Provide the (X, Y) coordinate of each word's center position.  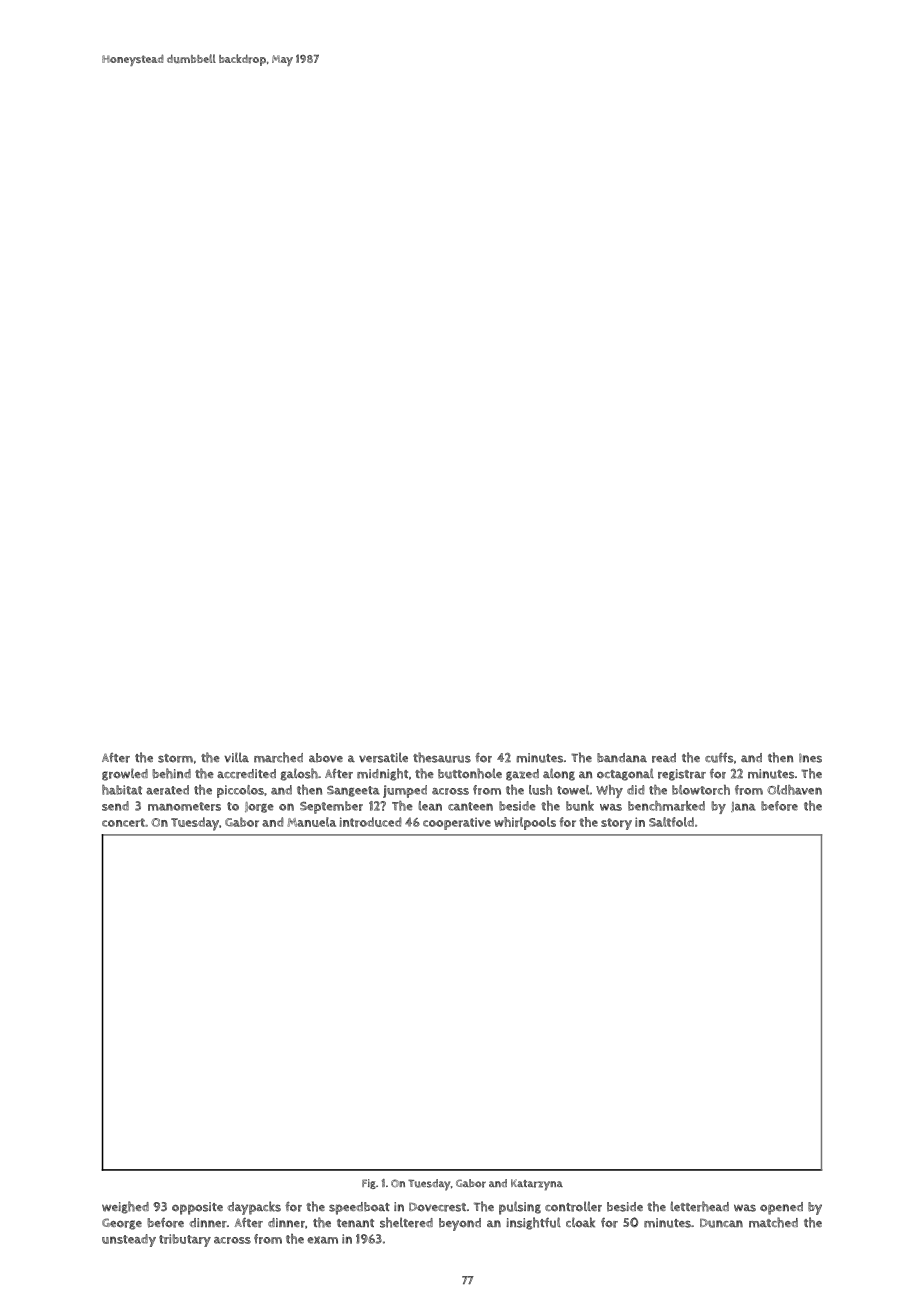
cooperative (457, 823)
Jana (743, 807)
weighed (125, 1207)
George (122, 1224)
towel (573, 790)
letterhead (699, 1206)
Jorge (259, 807)
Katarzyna (537, 1185)
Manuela (311, 822)
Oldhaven (794, 790)
